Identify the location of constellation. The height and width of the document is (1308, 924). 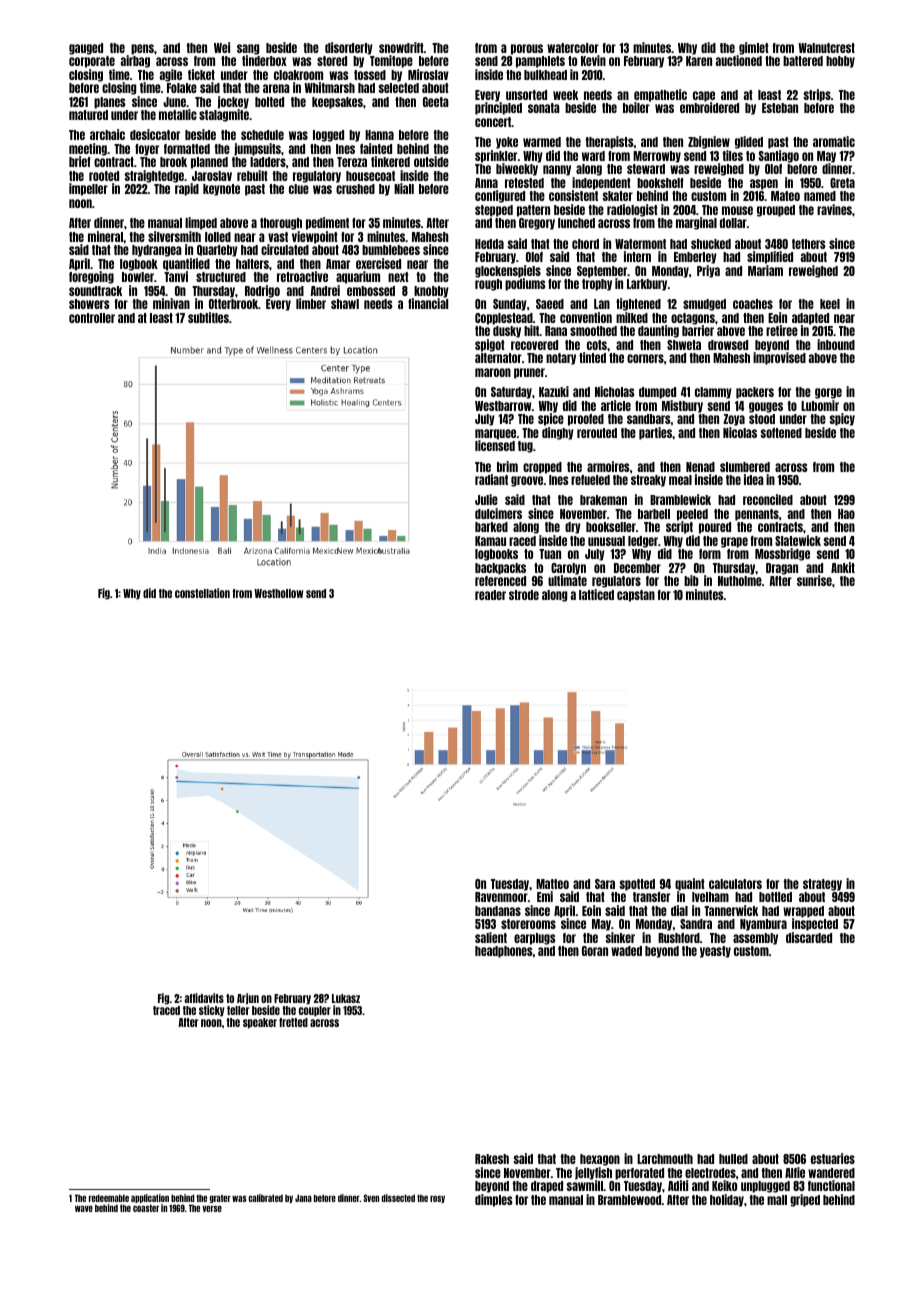
(202, 593).
